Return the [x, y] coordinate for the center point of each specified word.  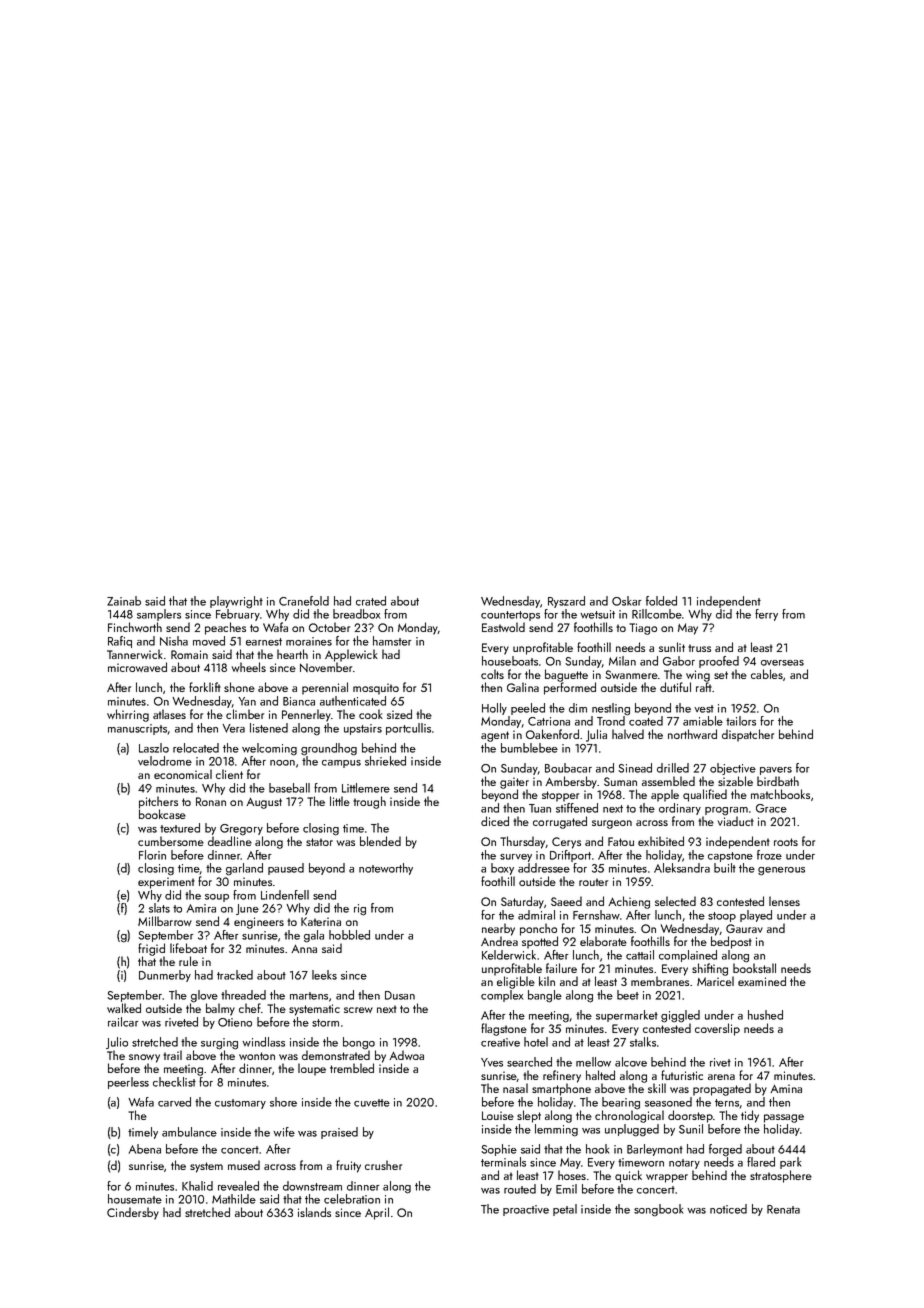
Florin [152, 855]
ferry [766, 615]
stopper [560, 796]
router [593, 882]
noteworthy [386, 869]
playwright [236, 602]
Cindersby [133, 1213]
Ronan [211, 801]
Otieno [235, 1022]
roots [786, 842]
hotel [536, 1042]
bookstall [754, 968]
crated [371, 601]
